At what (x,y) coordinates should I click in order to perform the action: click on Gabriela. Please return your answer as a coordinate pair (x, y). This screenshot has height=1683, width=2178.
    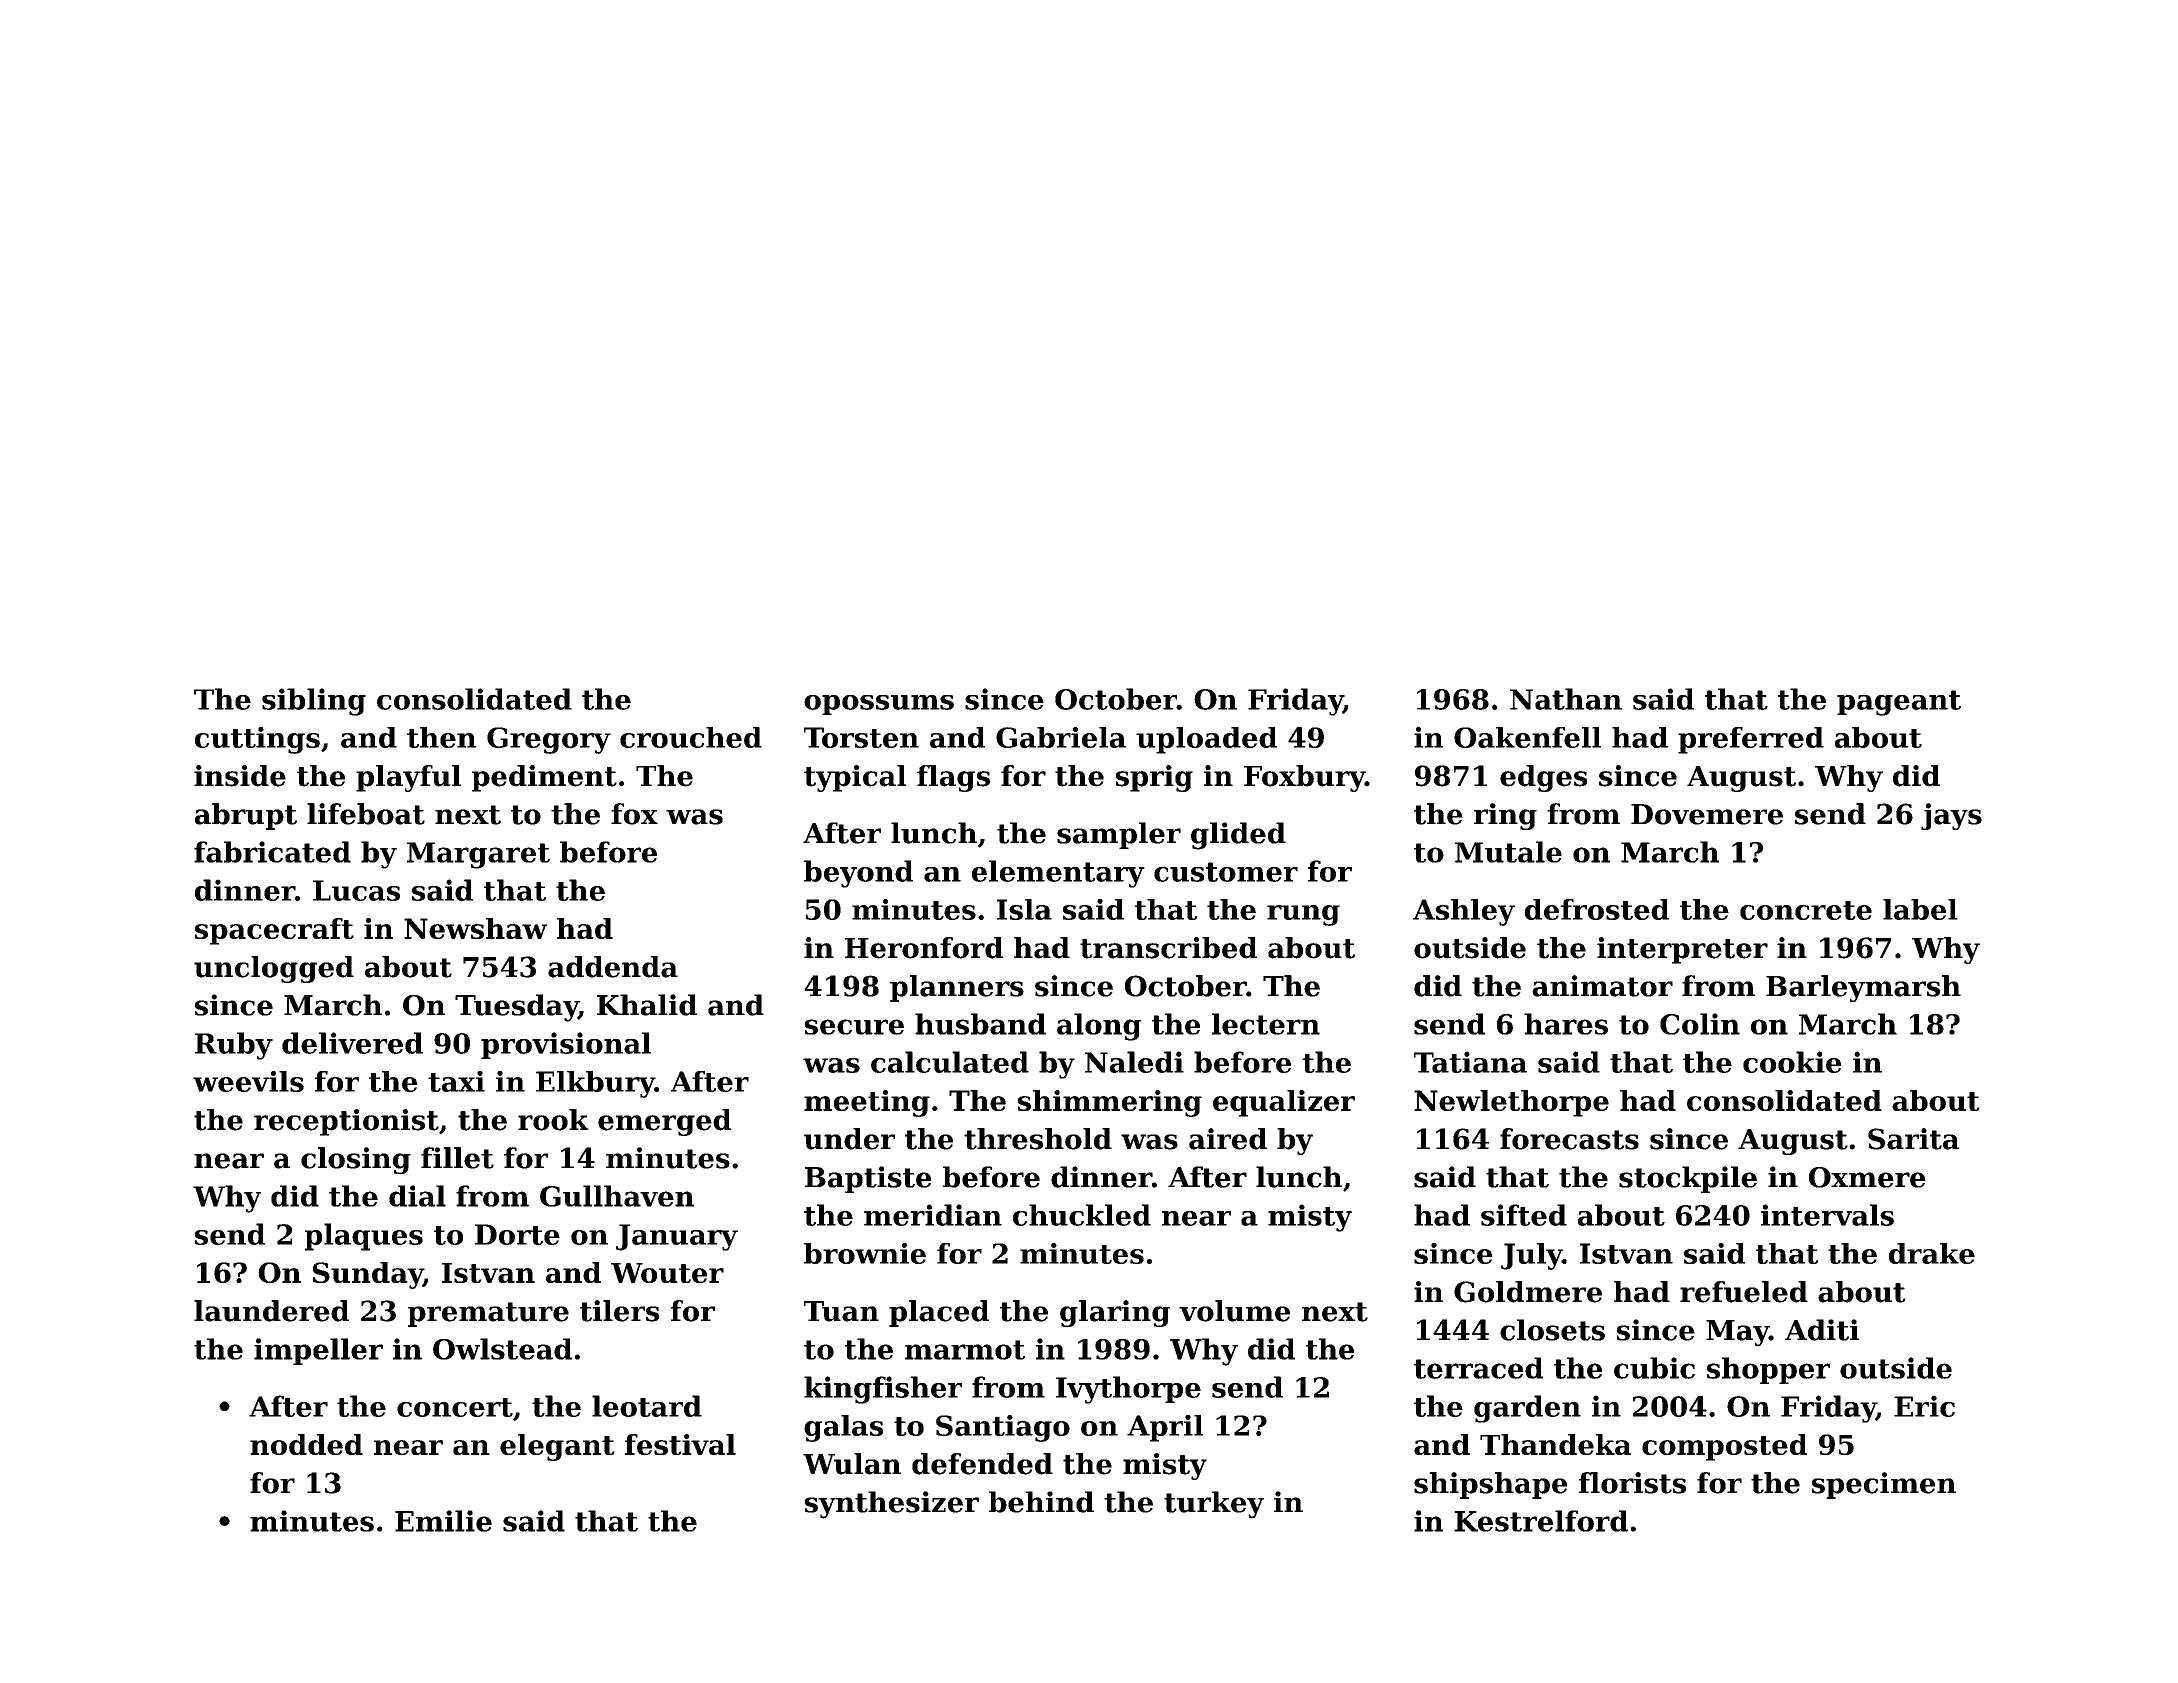
    Looking at the image, I should click on (1061, 737).
